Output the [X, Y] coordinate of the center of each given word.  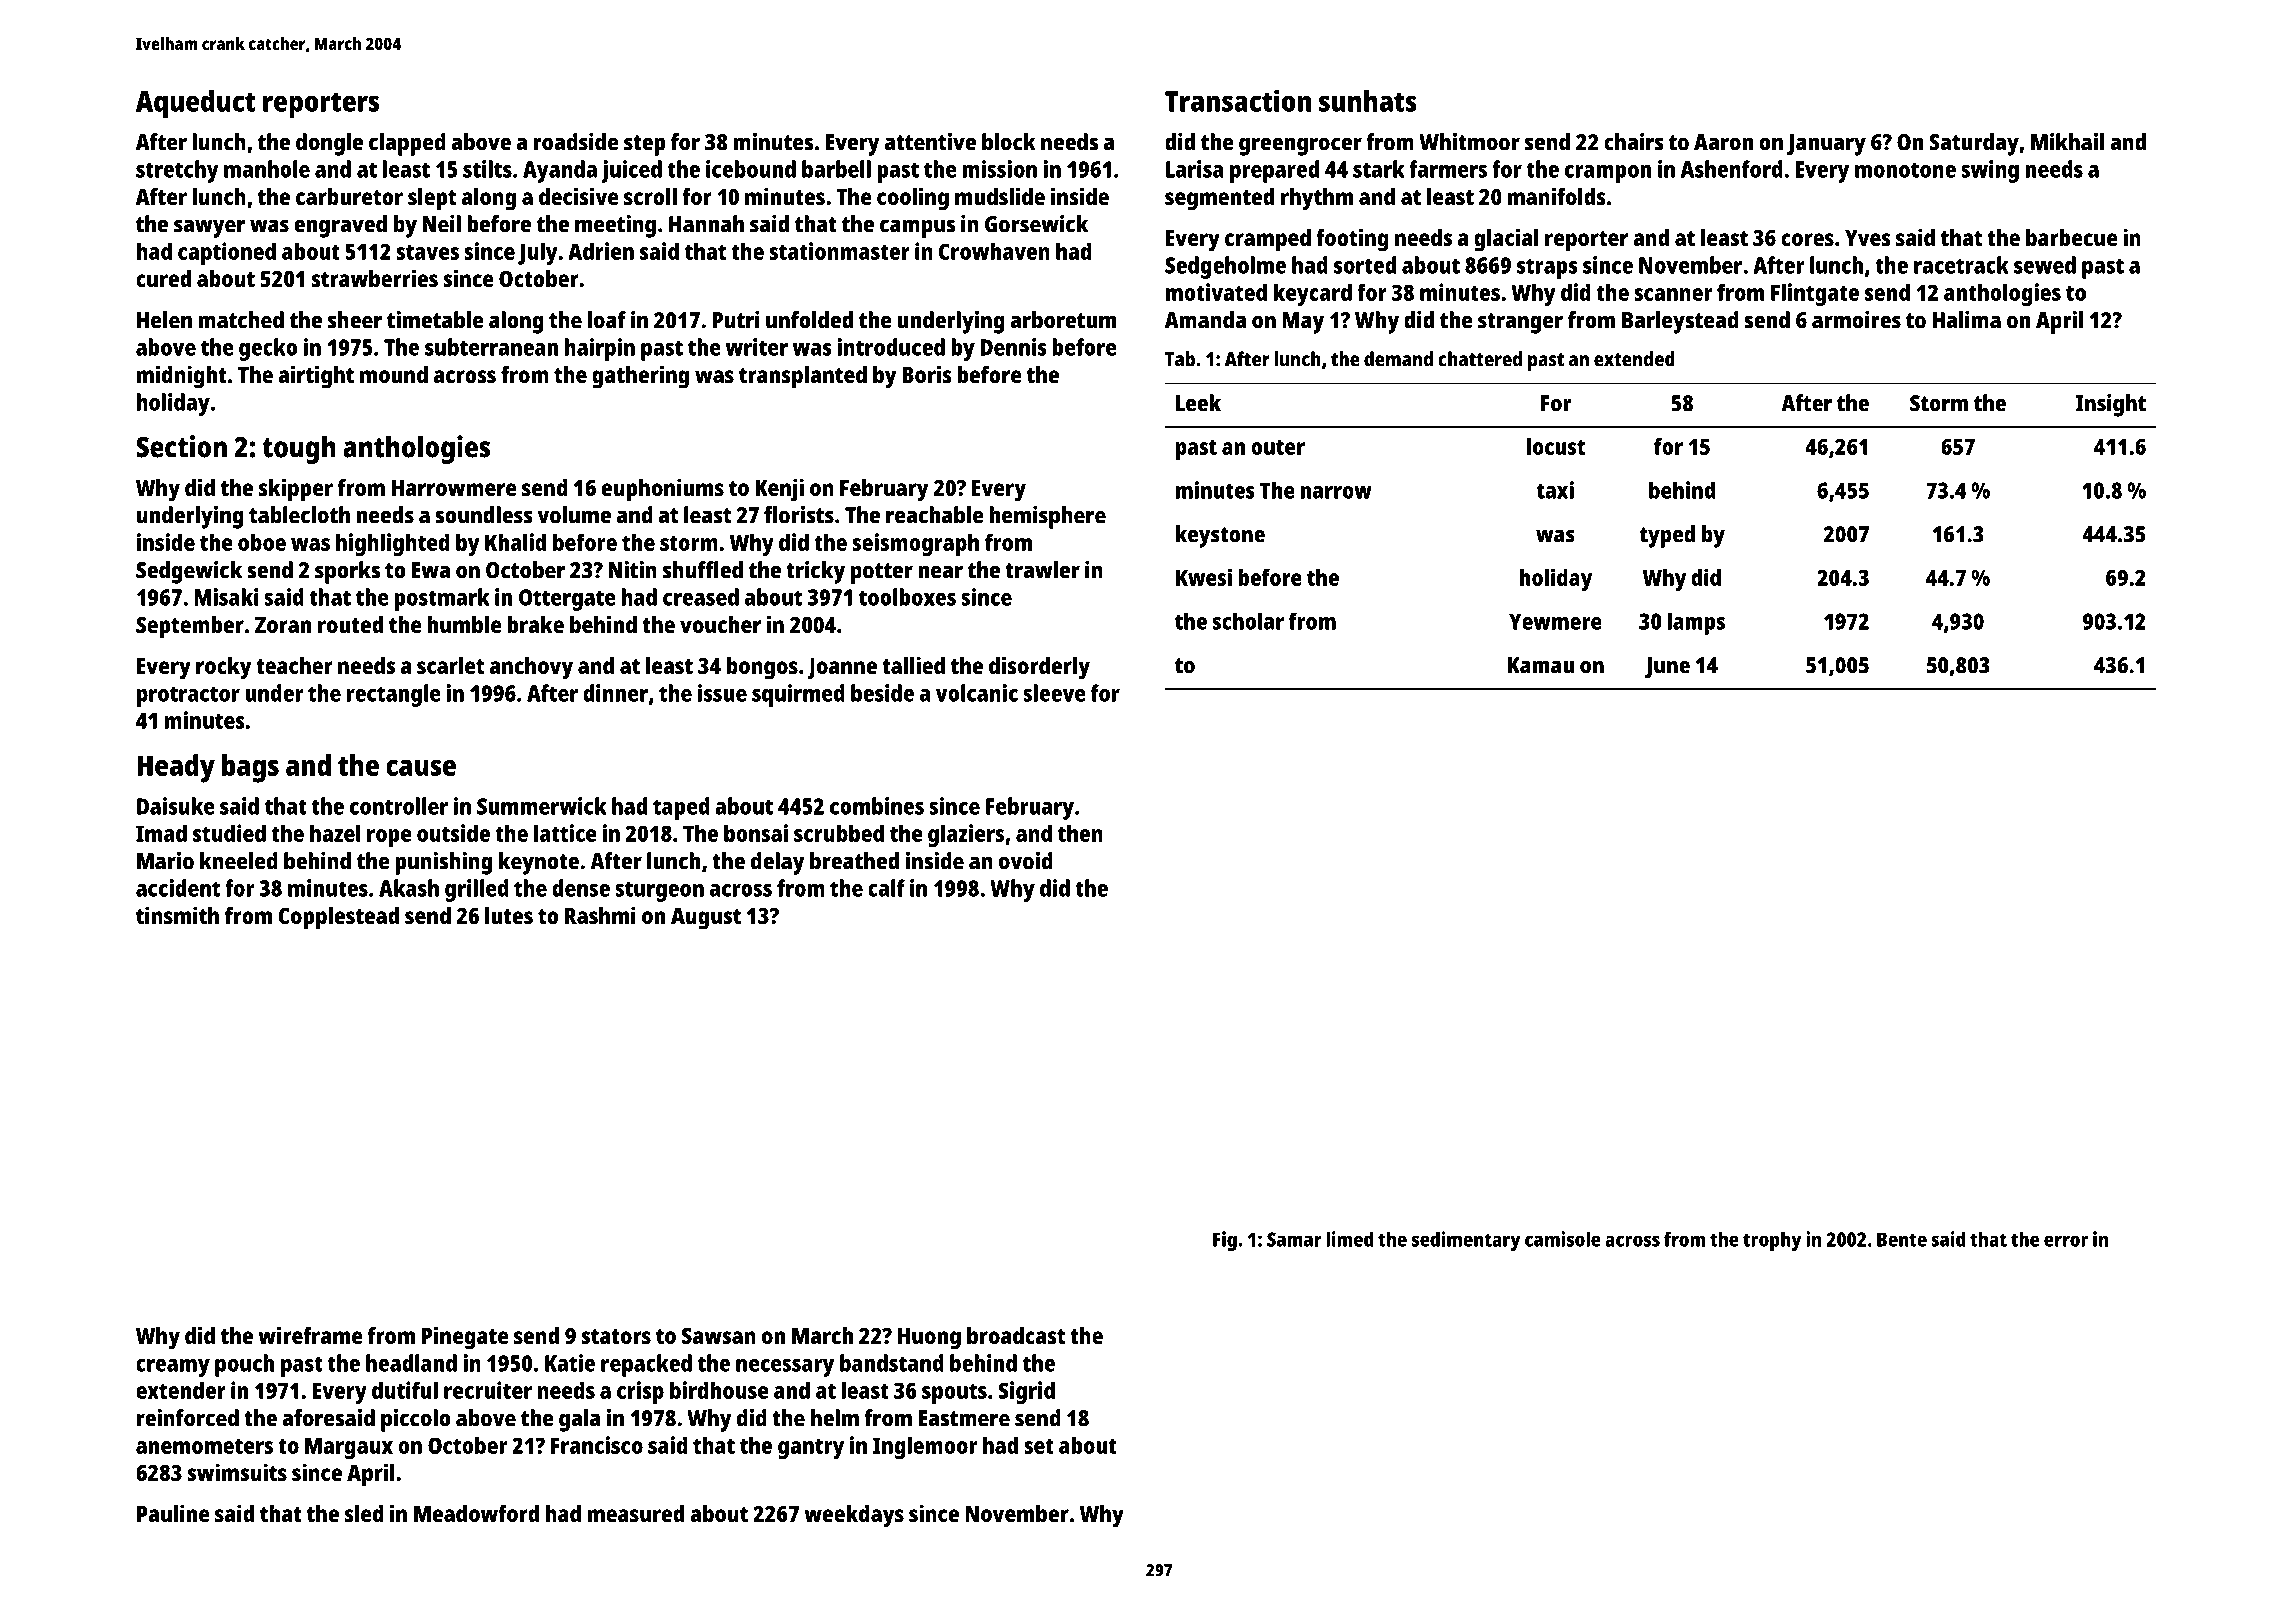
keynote [539, 863]
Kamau [1541, 665]
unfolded [809, 320]
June [1667, 667]
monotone [1905, 170]
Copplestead [338, 918]
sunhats [1368, 101]
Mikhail [2067, 142]
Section [181, 446]
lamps [1696, 623]
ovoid [1026, 861]
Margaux [349, 1448]
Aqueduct [196, 104]
